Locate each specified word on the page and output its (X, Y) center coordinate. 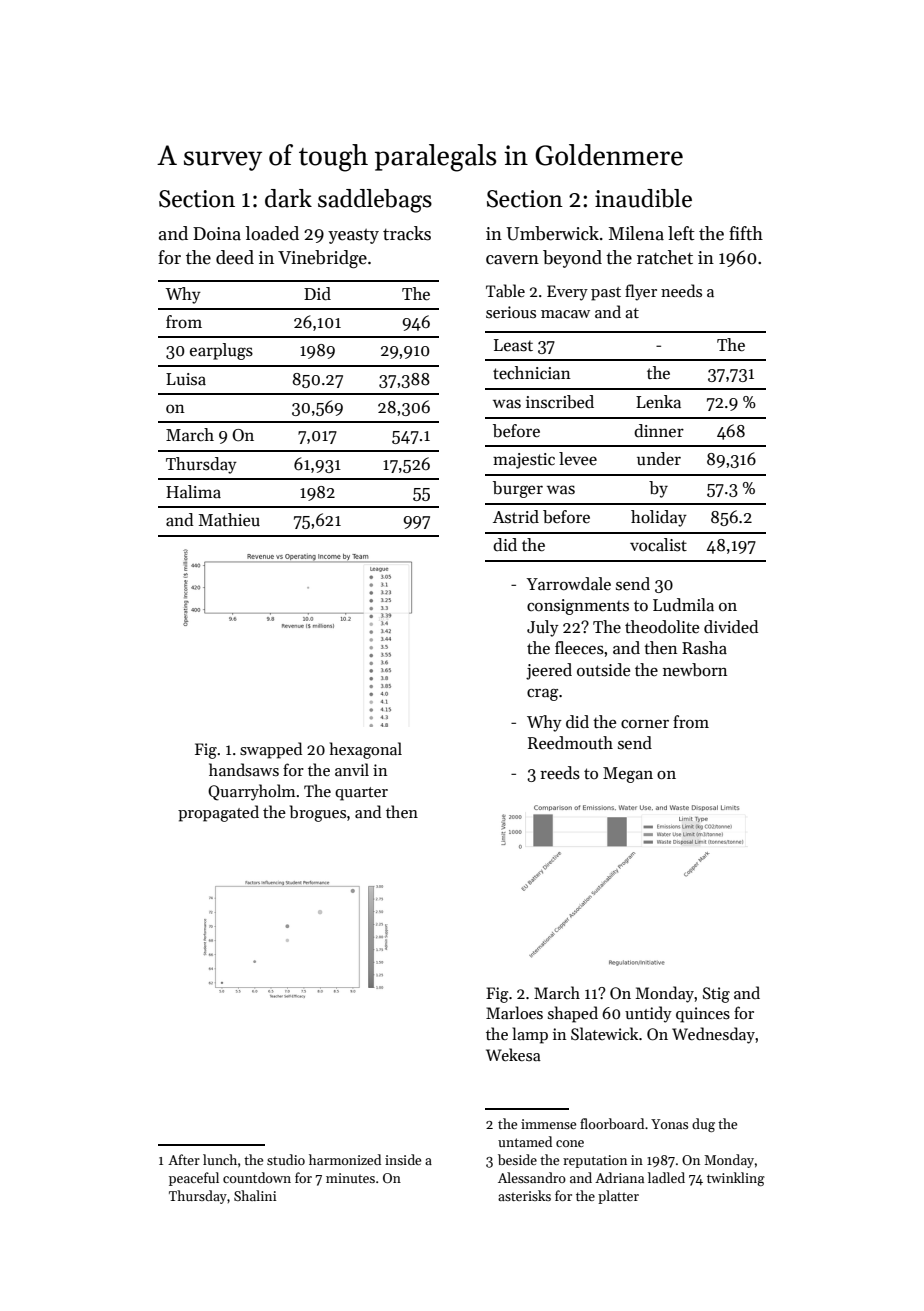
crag (542, 695)
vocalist (658, 545)
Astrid (516, 517)
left (681, 233)
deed (235, 257)
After (184, 1159)
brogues (318, 813)
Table (505, 291)
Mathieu (229, 520)
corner (645, 724)
